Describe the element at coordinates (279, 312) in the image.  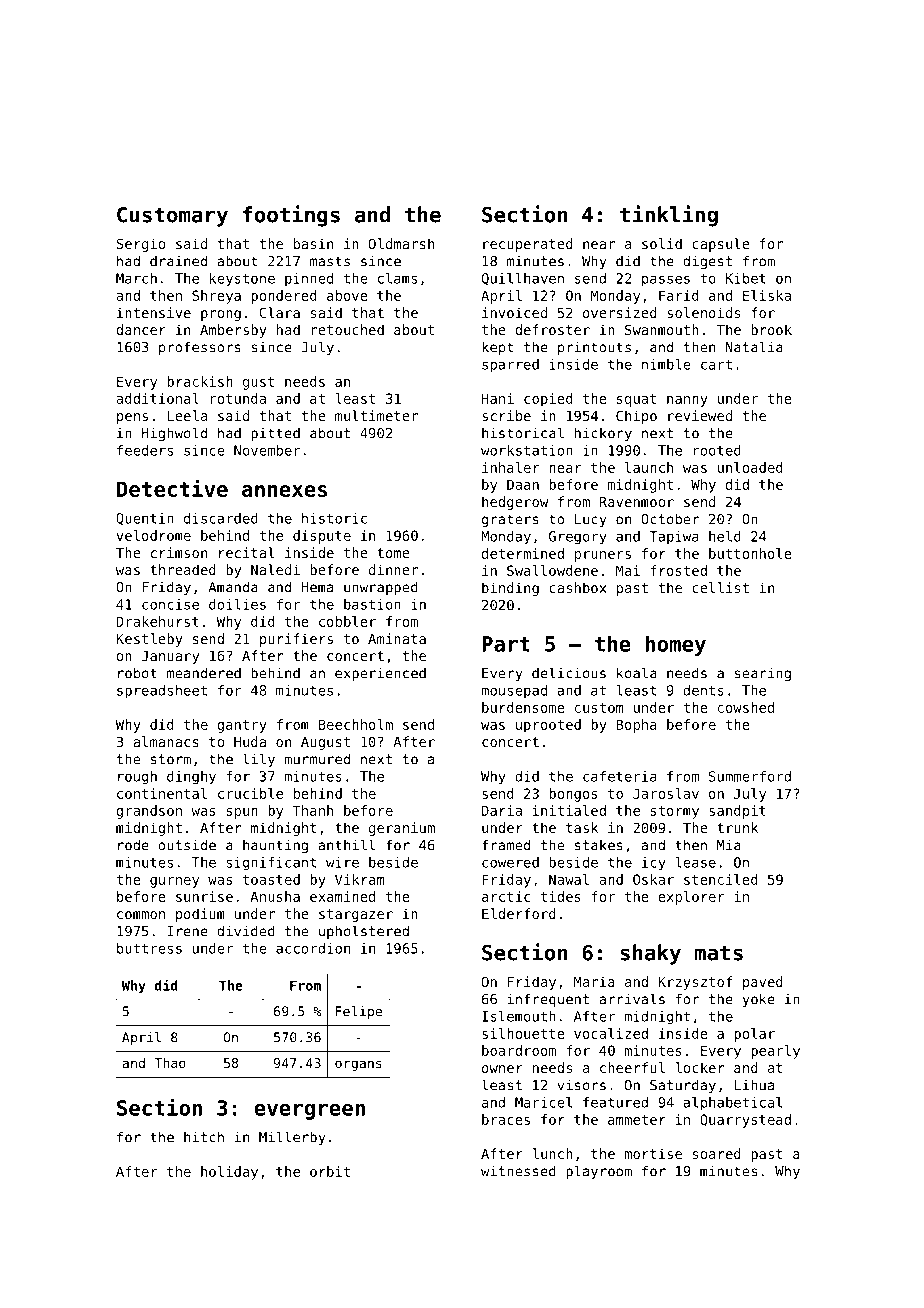
I see `Clara` at that location.
